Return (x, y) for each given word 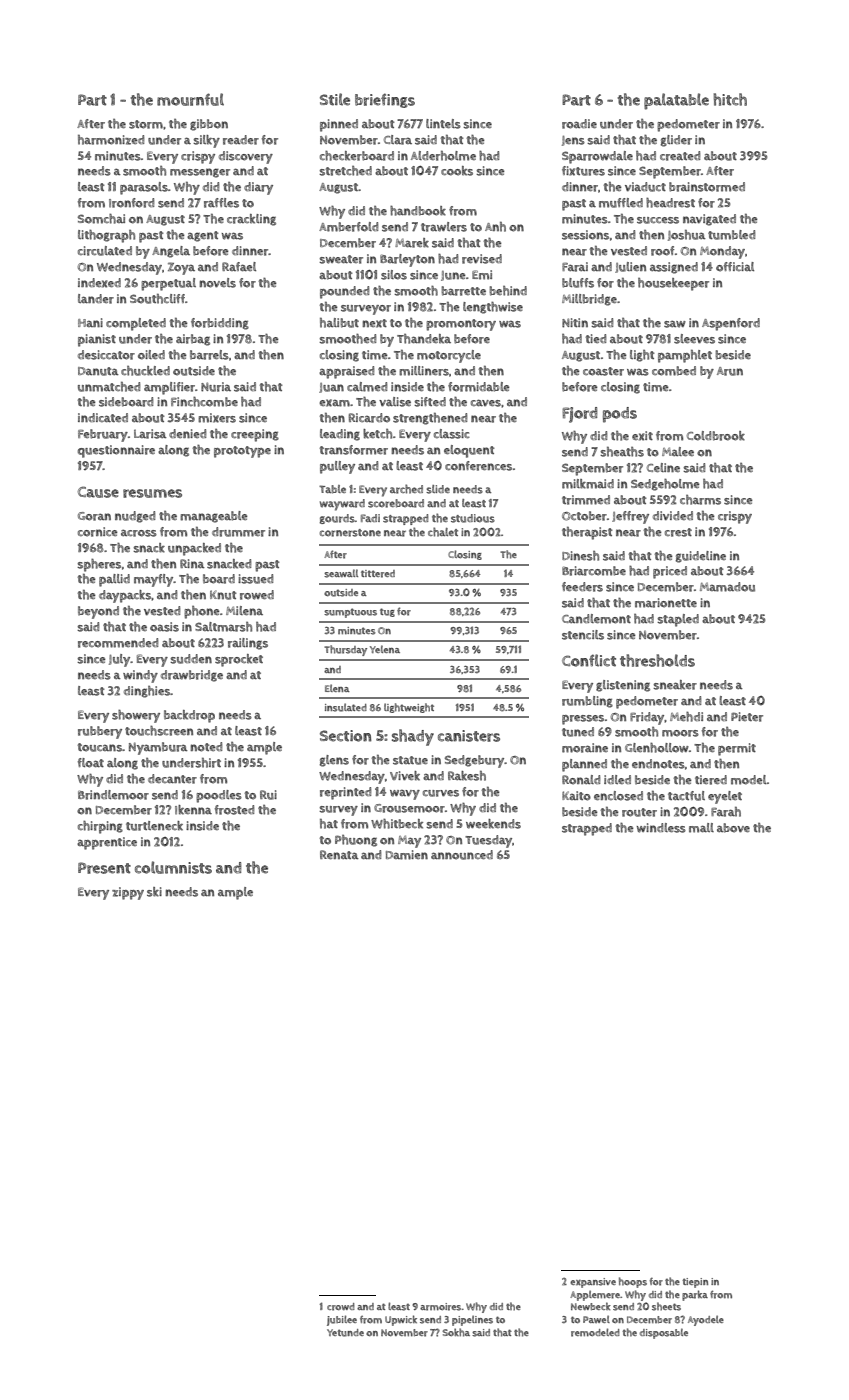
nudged (135, 517)
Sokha (456, 1332)
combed (674, 371)
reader (241, 140)
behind (508, 291)
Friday (647, 718)
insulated (346, 707)
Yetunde (345, 1333)
